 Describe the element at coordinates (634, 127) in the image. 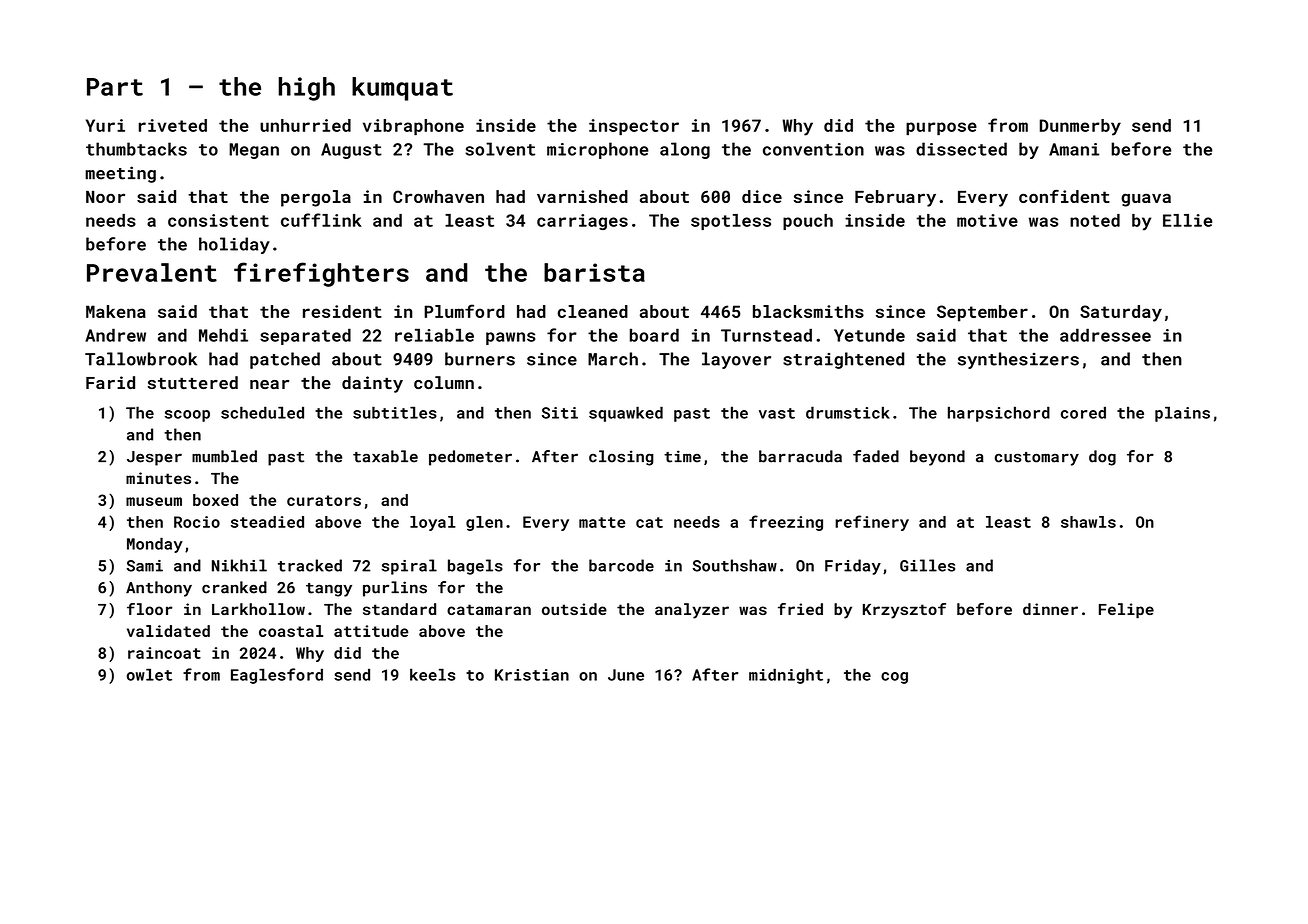

I see `inspector` at that location.
